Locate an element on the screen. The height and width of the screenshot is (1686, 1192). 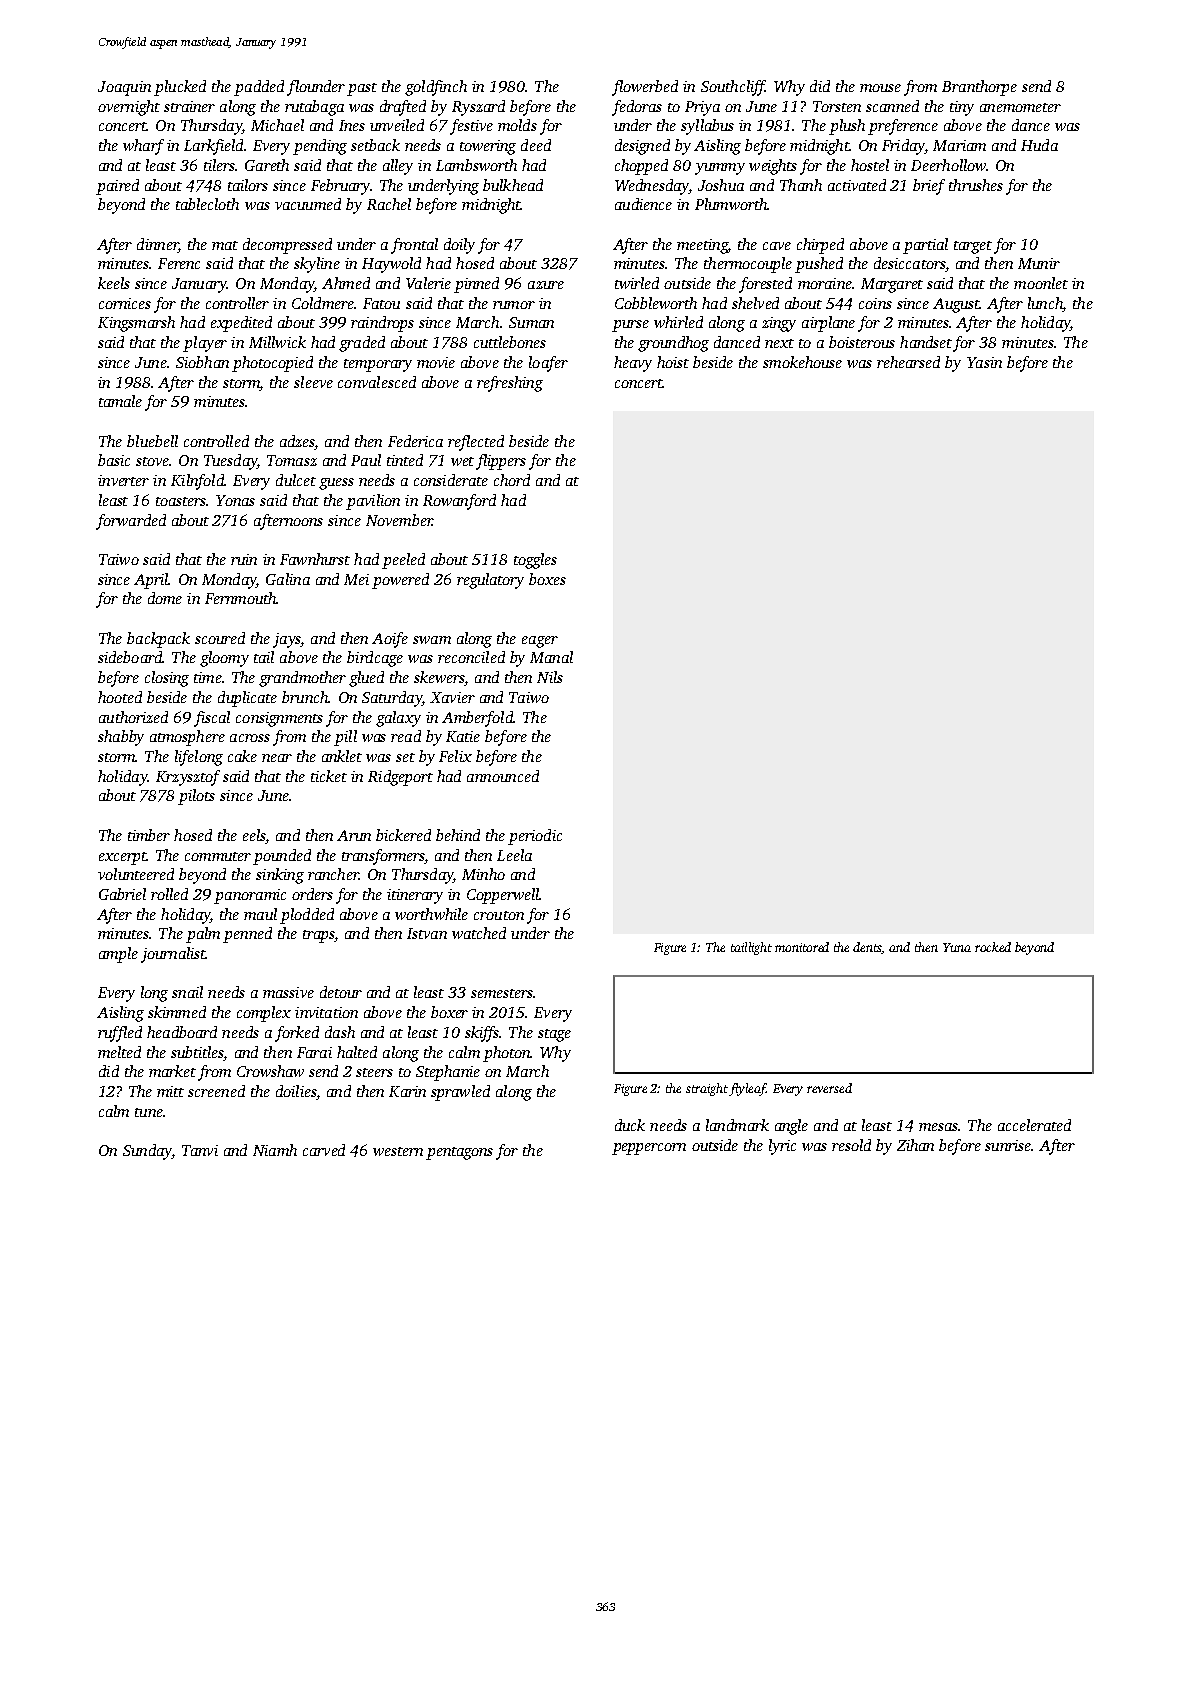
Cobbleworth is located at coordinates (656, 303).
